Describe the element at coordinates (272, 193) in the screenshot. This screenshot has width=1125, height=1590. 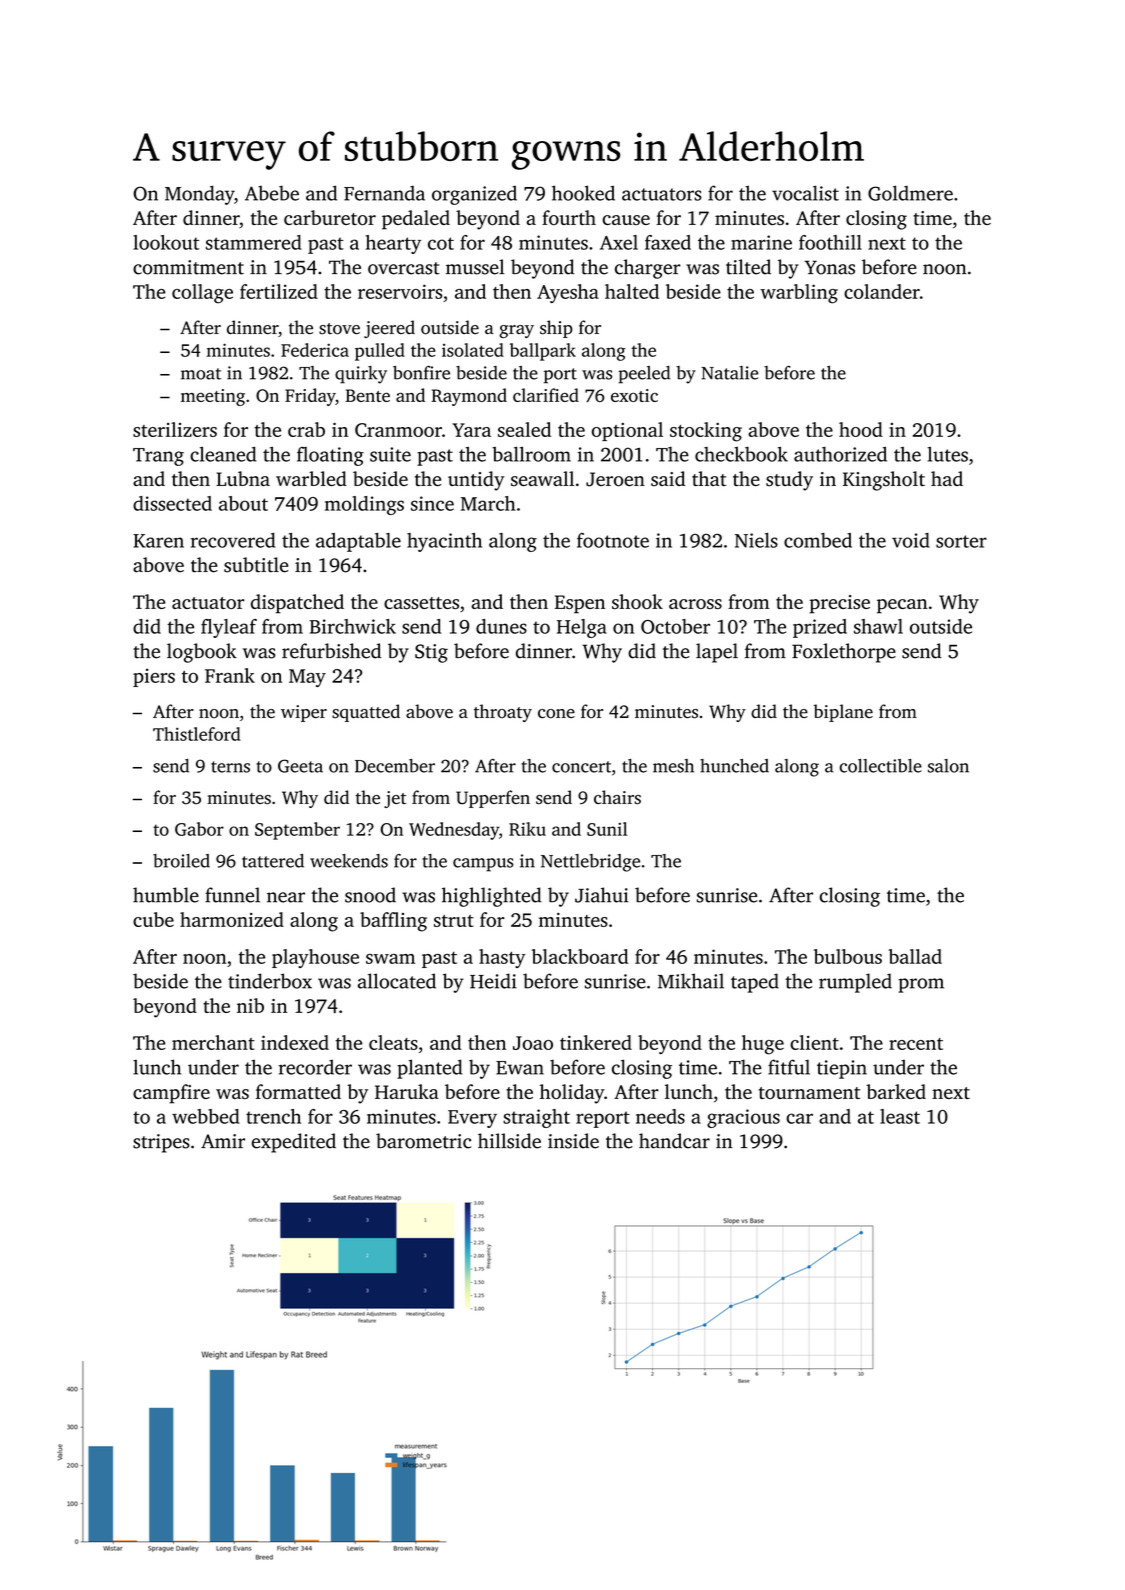
I see `Abebe` at that location.
